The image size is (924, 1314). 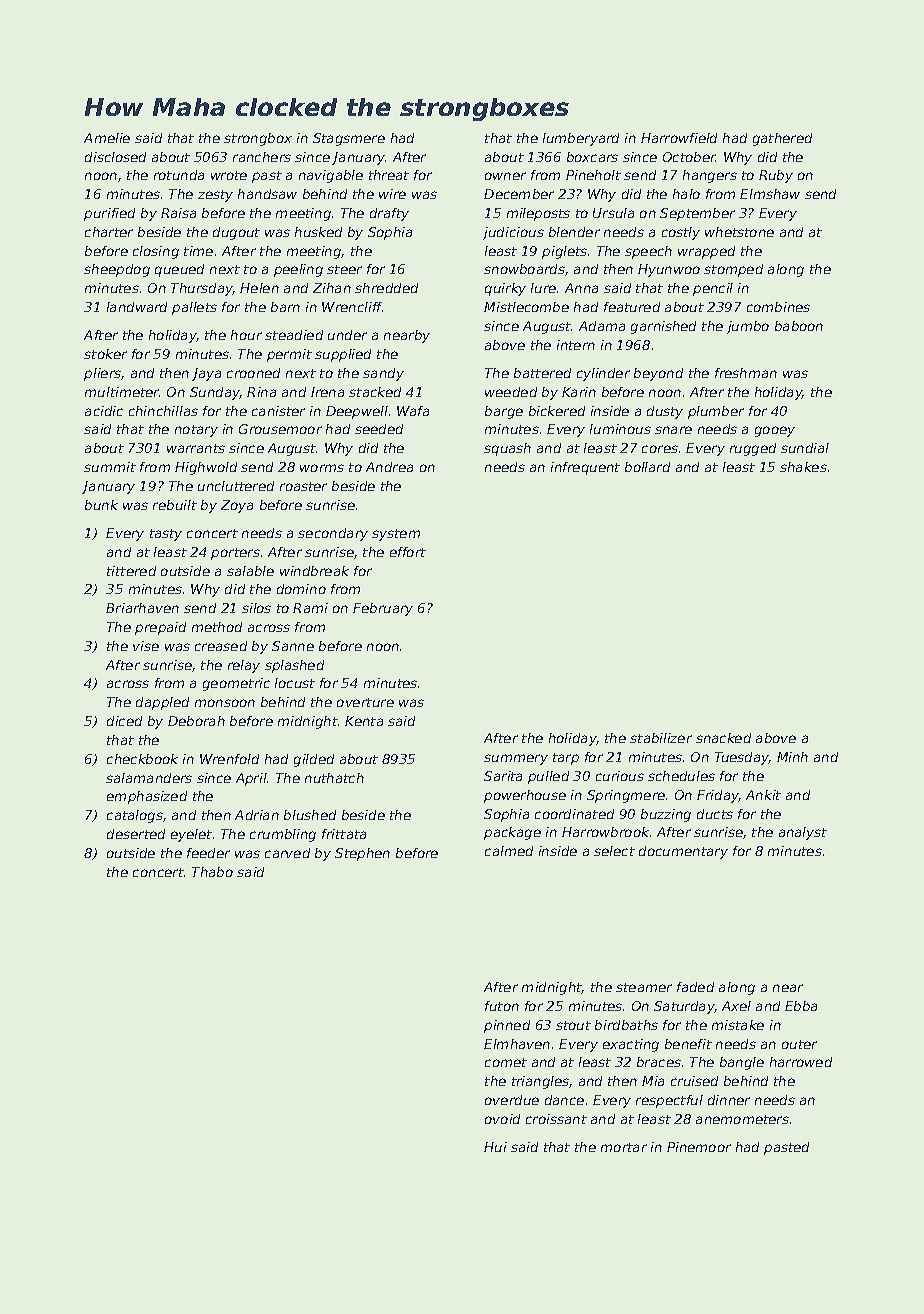 What do you see at coordinates (314, 571) in the page?
I see `windbreak` at bounding box center [314, 571].
